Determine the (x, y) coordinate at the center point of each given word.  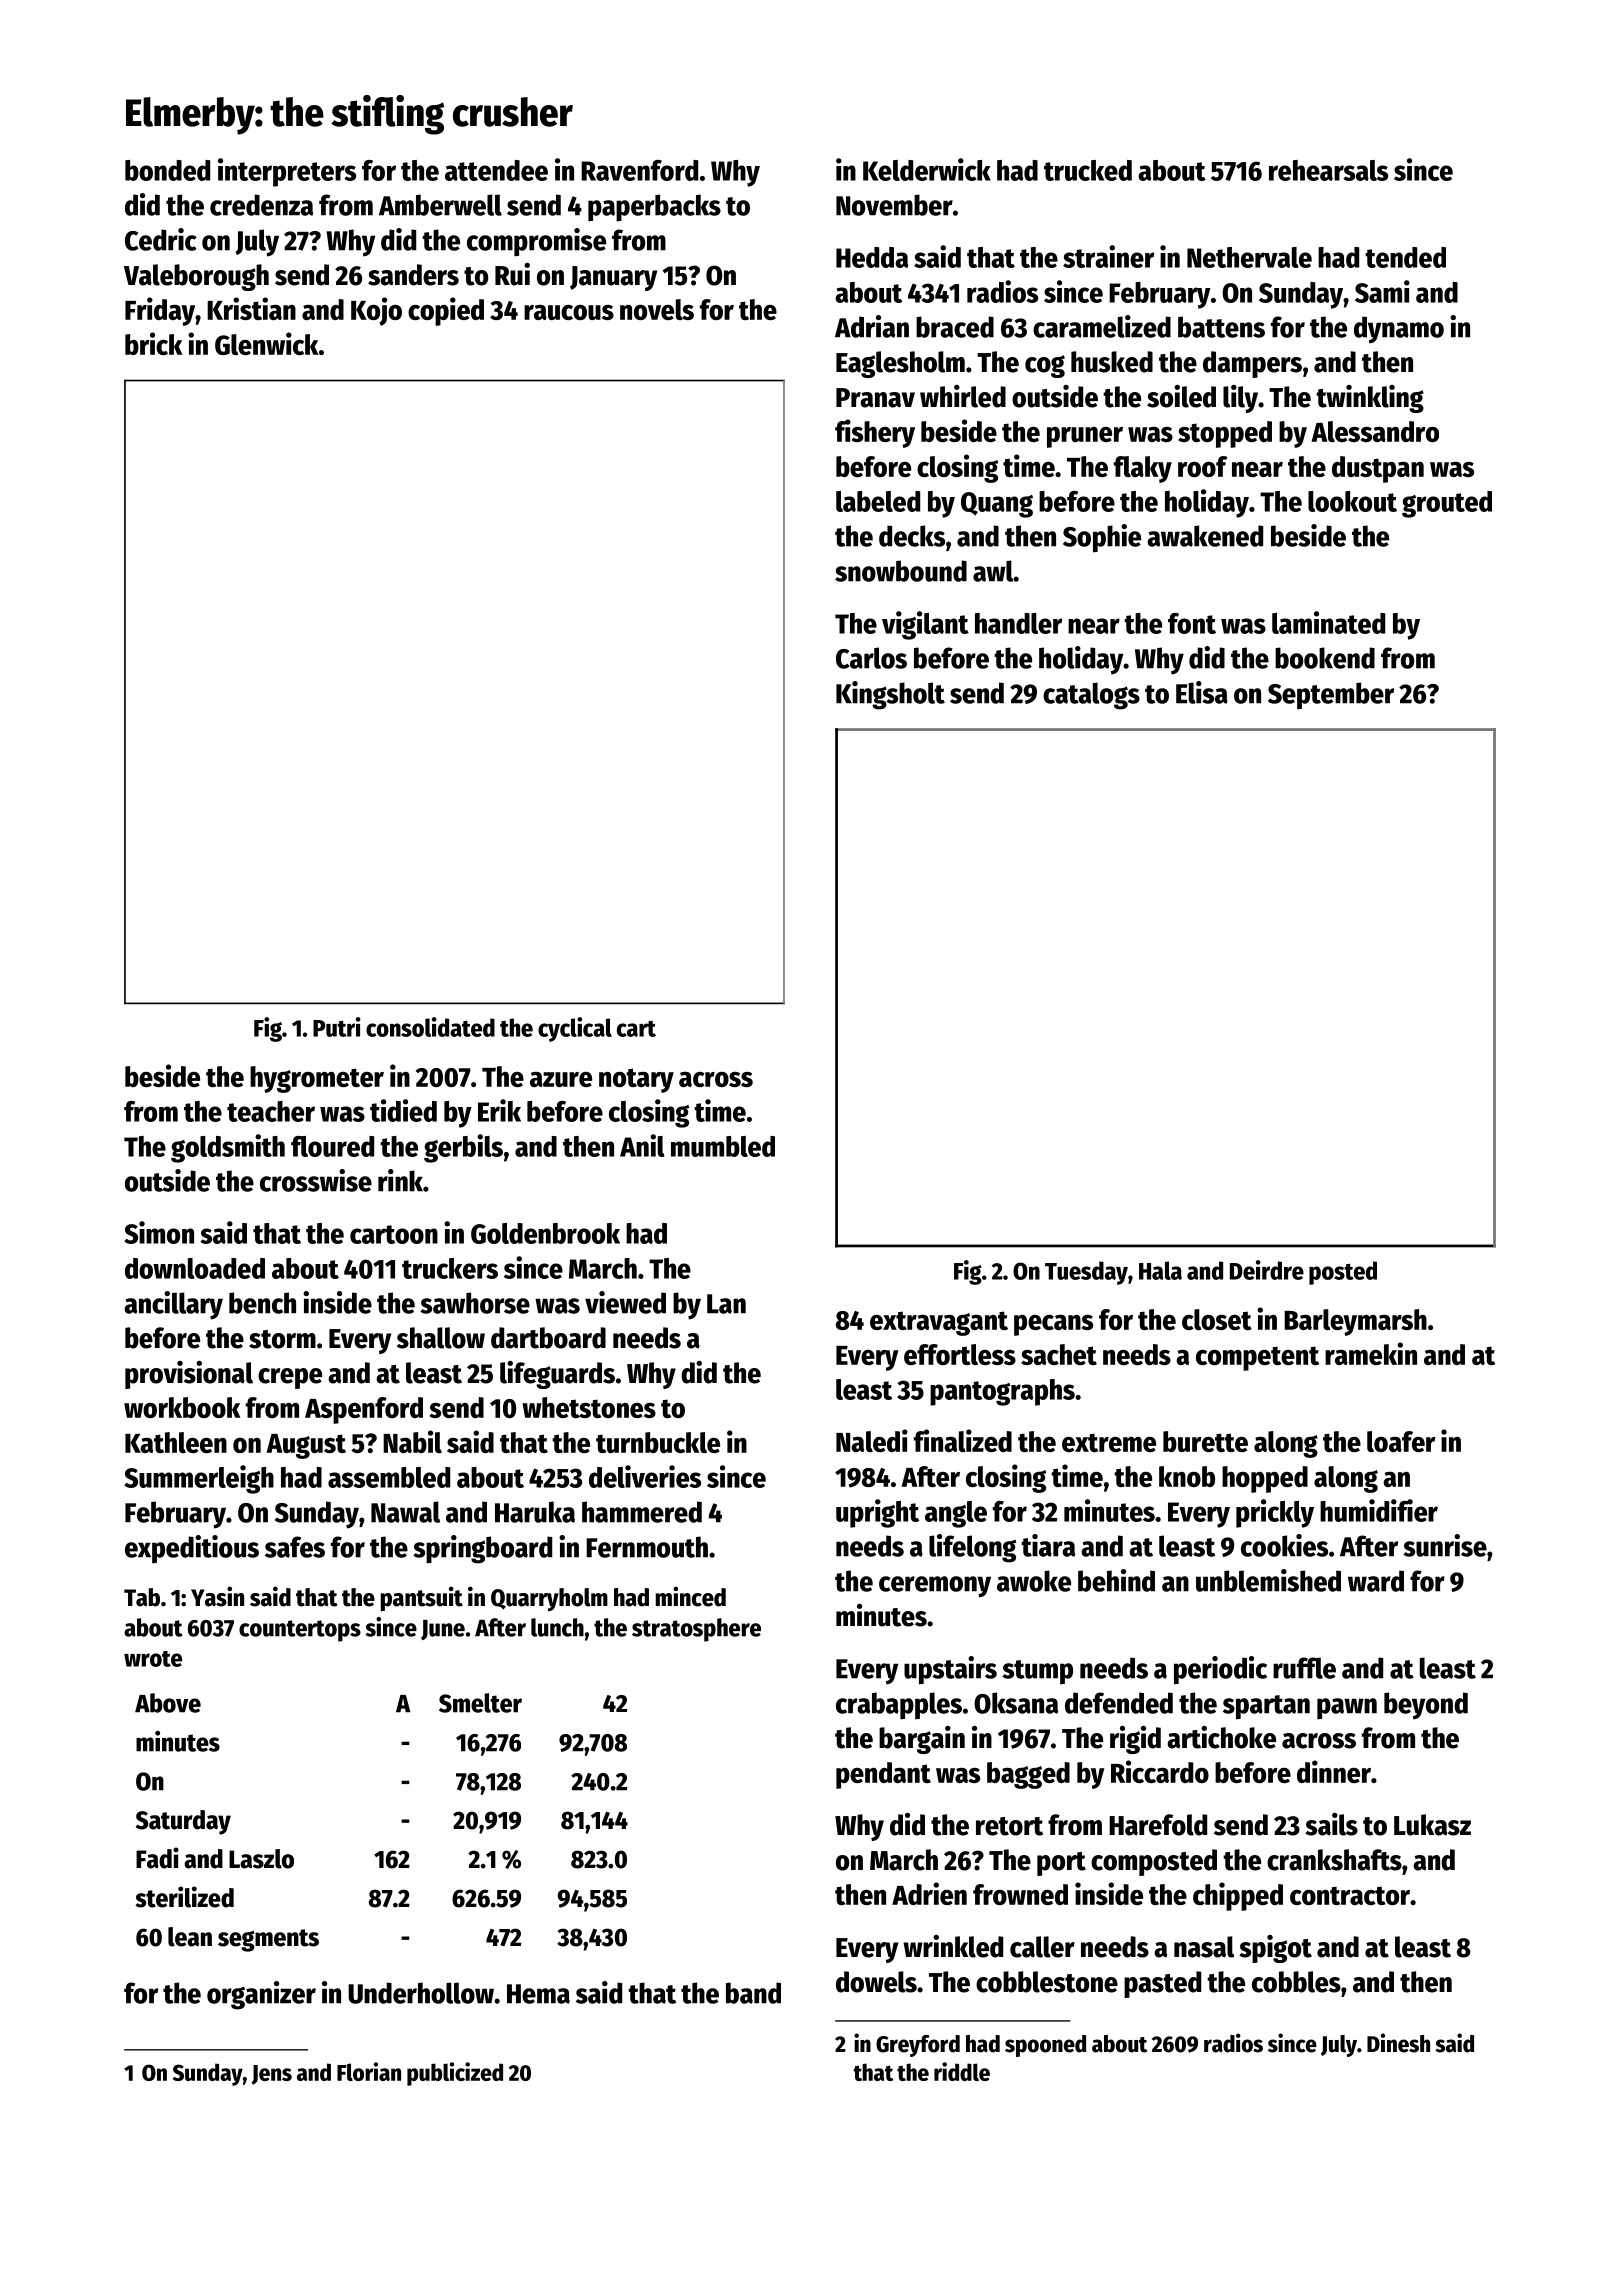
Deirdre (1267, 1270)
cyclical (575, 1029)
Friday (160, 311)
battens (1221, 327)
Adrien (929, 1893)
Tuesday (1086, 1273)
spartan (1266, 1707)
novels (657, 309)
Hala (1160, 1270)
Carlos (871, 658)
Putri (337, 1027)
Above (168, 1703)
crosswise (316, 1180)
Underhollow (421, 1993)
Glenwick (266, 343)
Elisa (1202, 692)
